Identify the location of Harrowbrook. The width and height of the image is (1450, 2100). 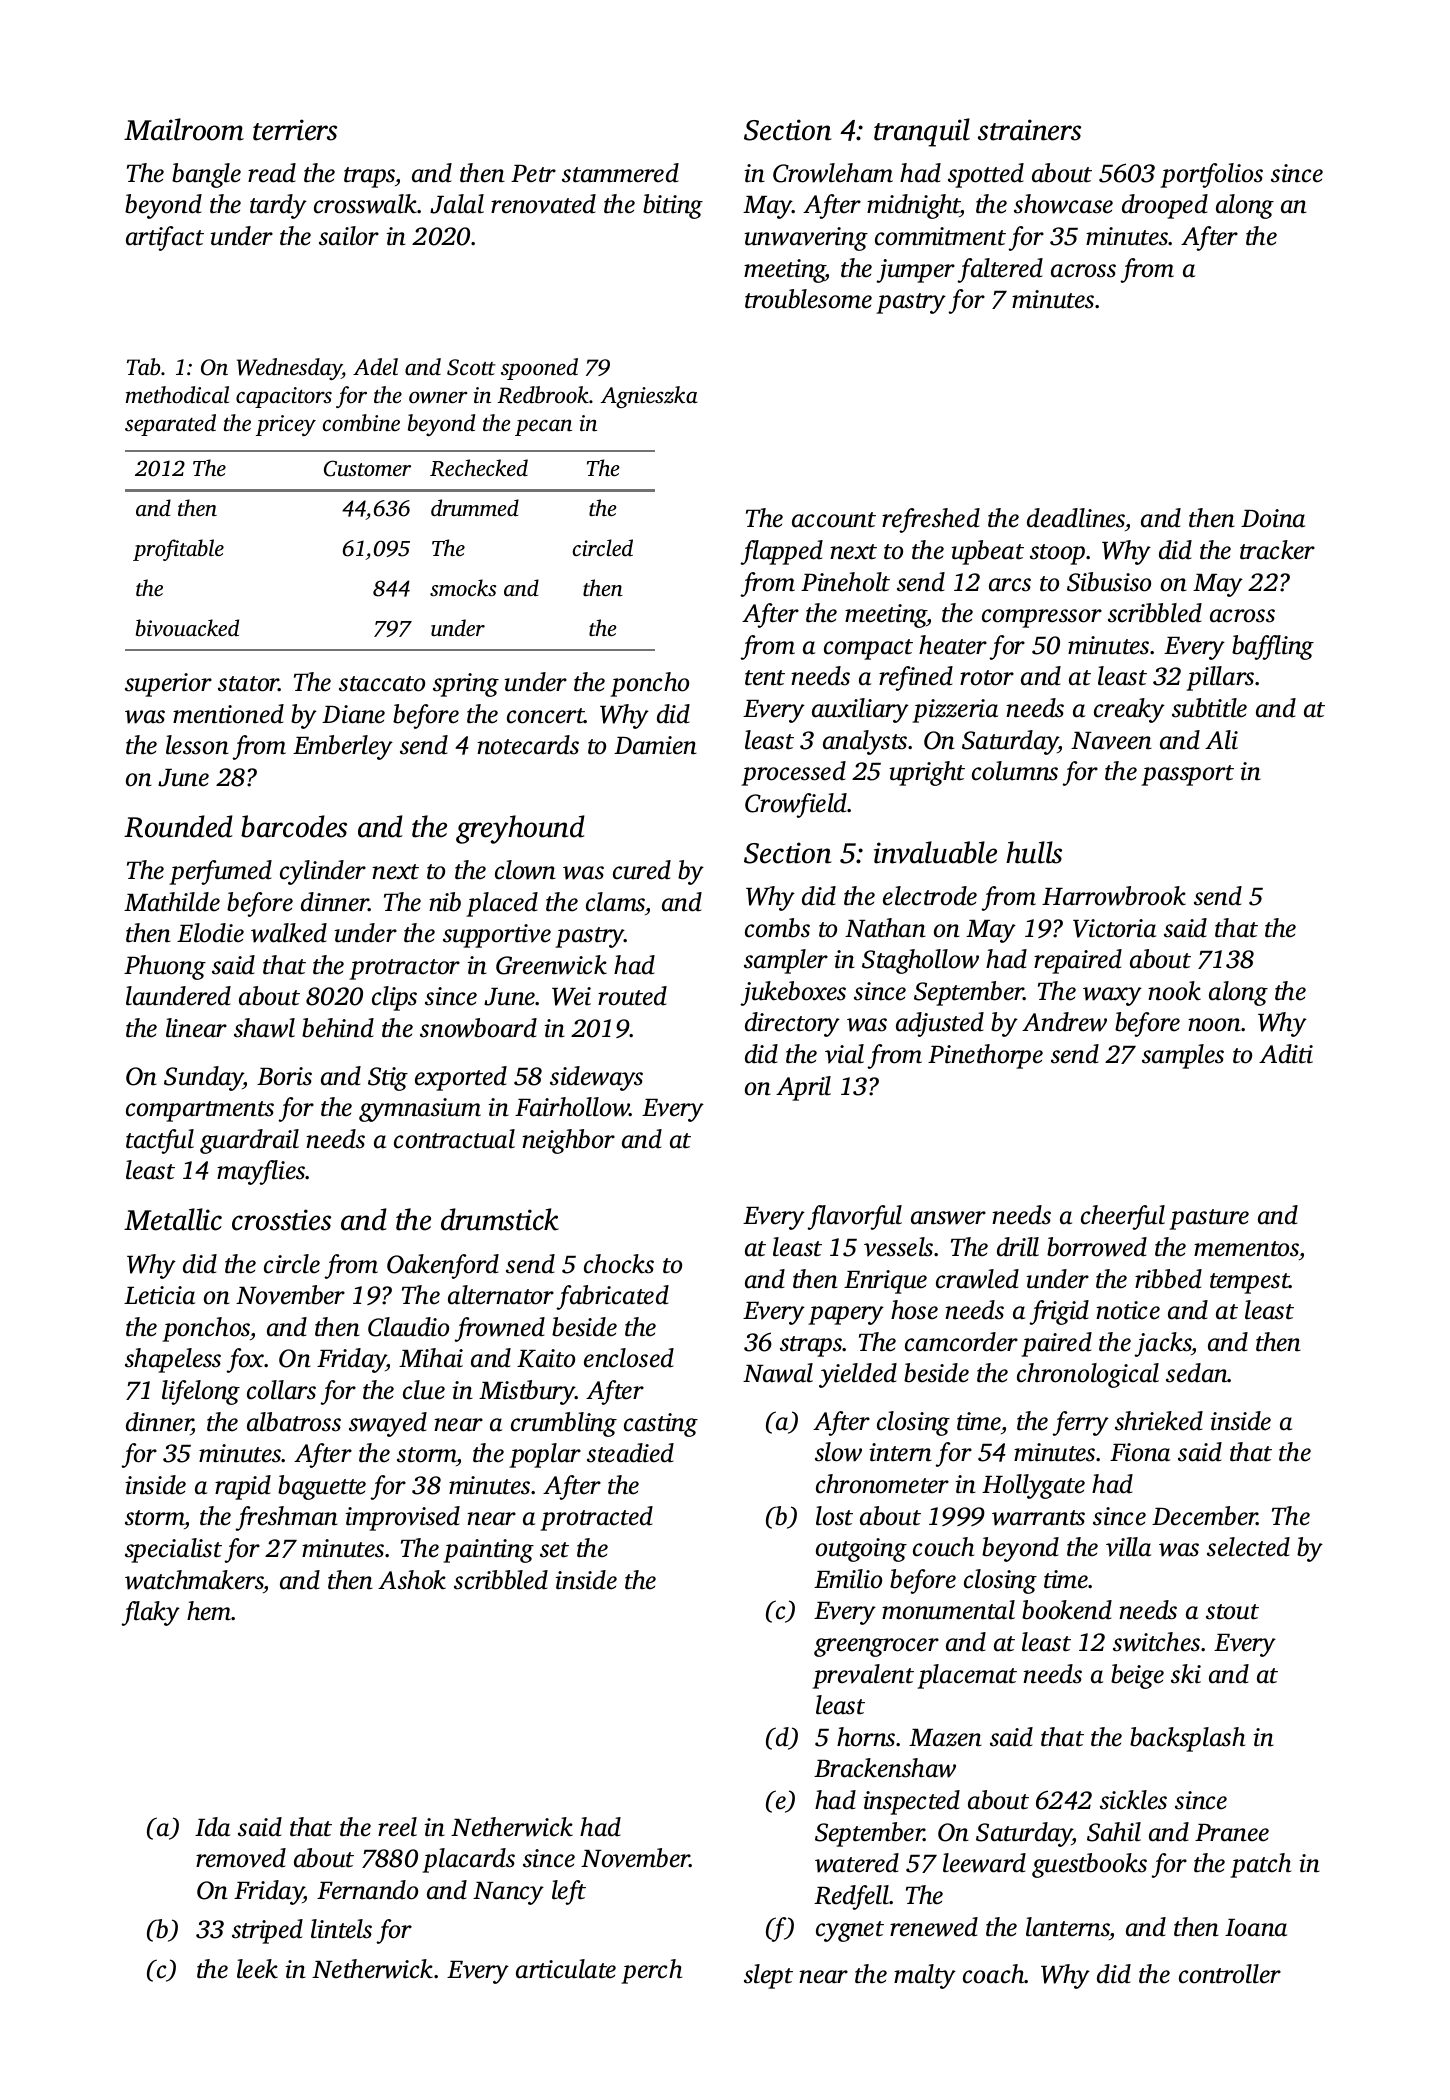
(1114, 896).
